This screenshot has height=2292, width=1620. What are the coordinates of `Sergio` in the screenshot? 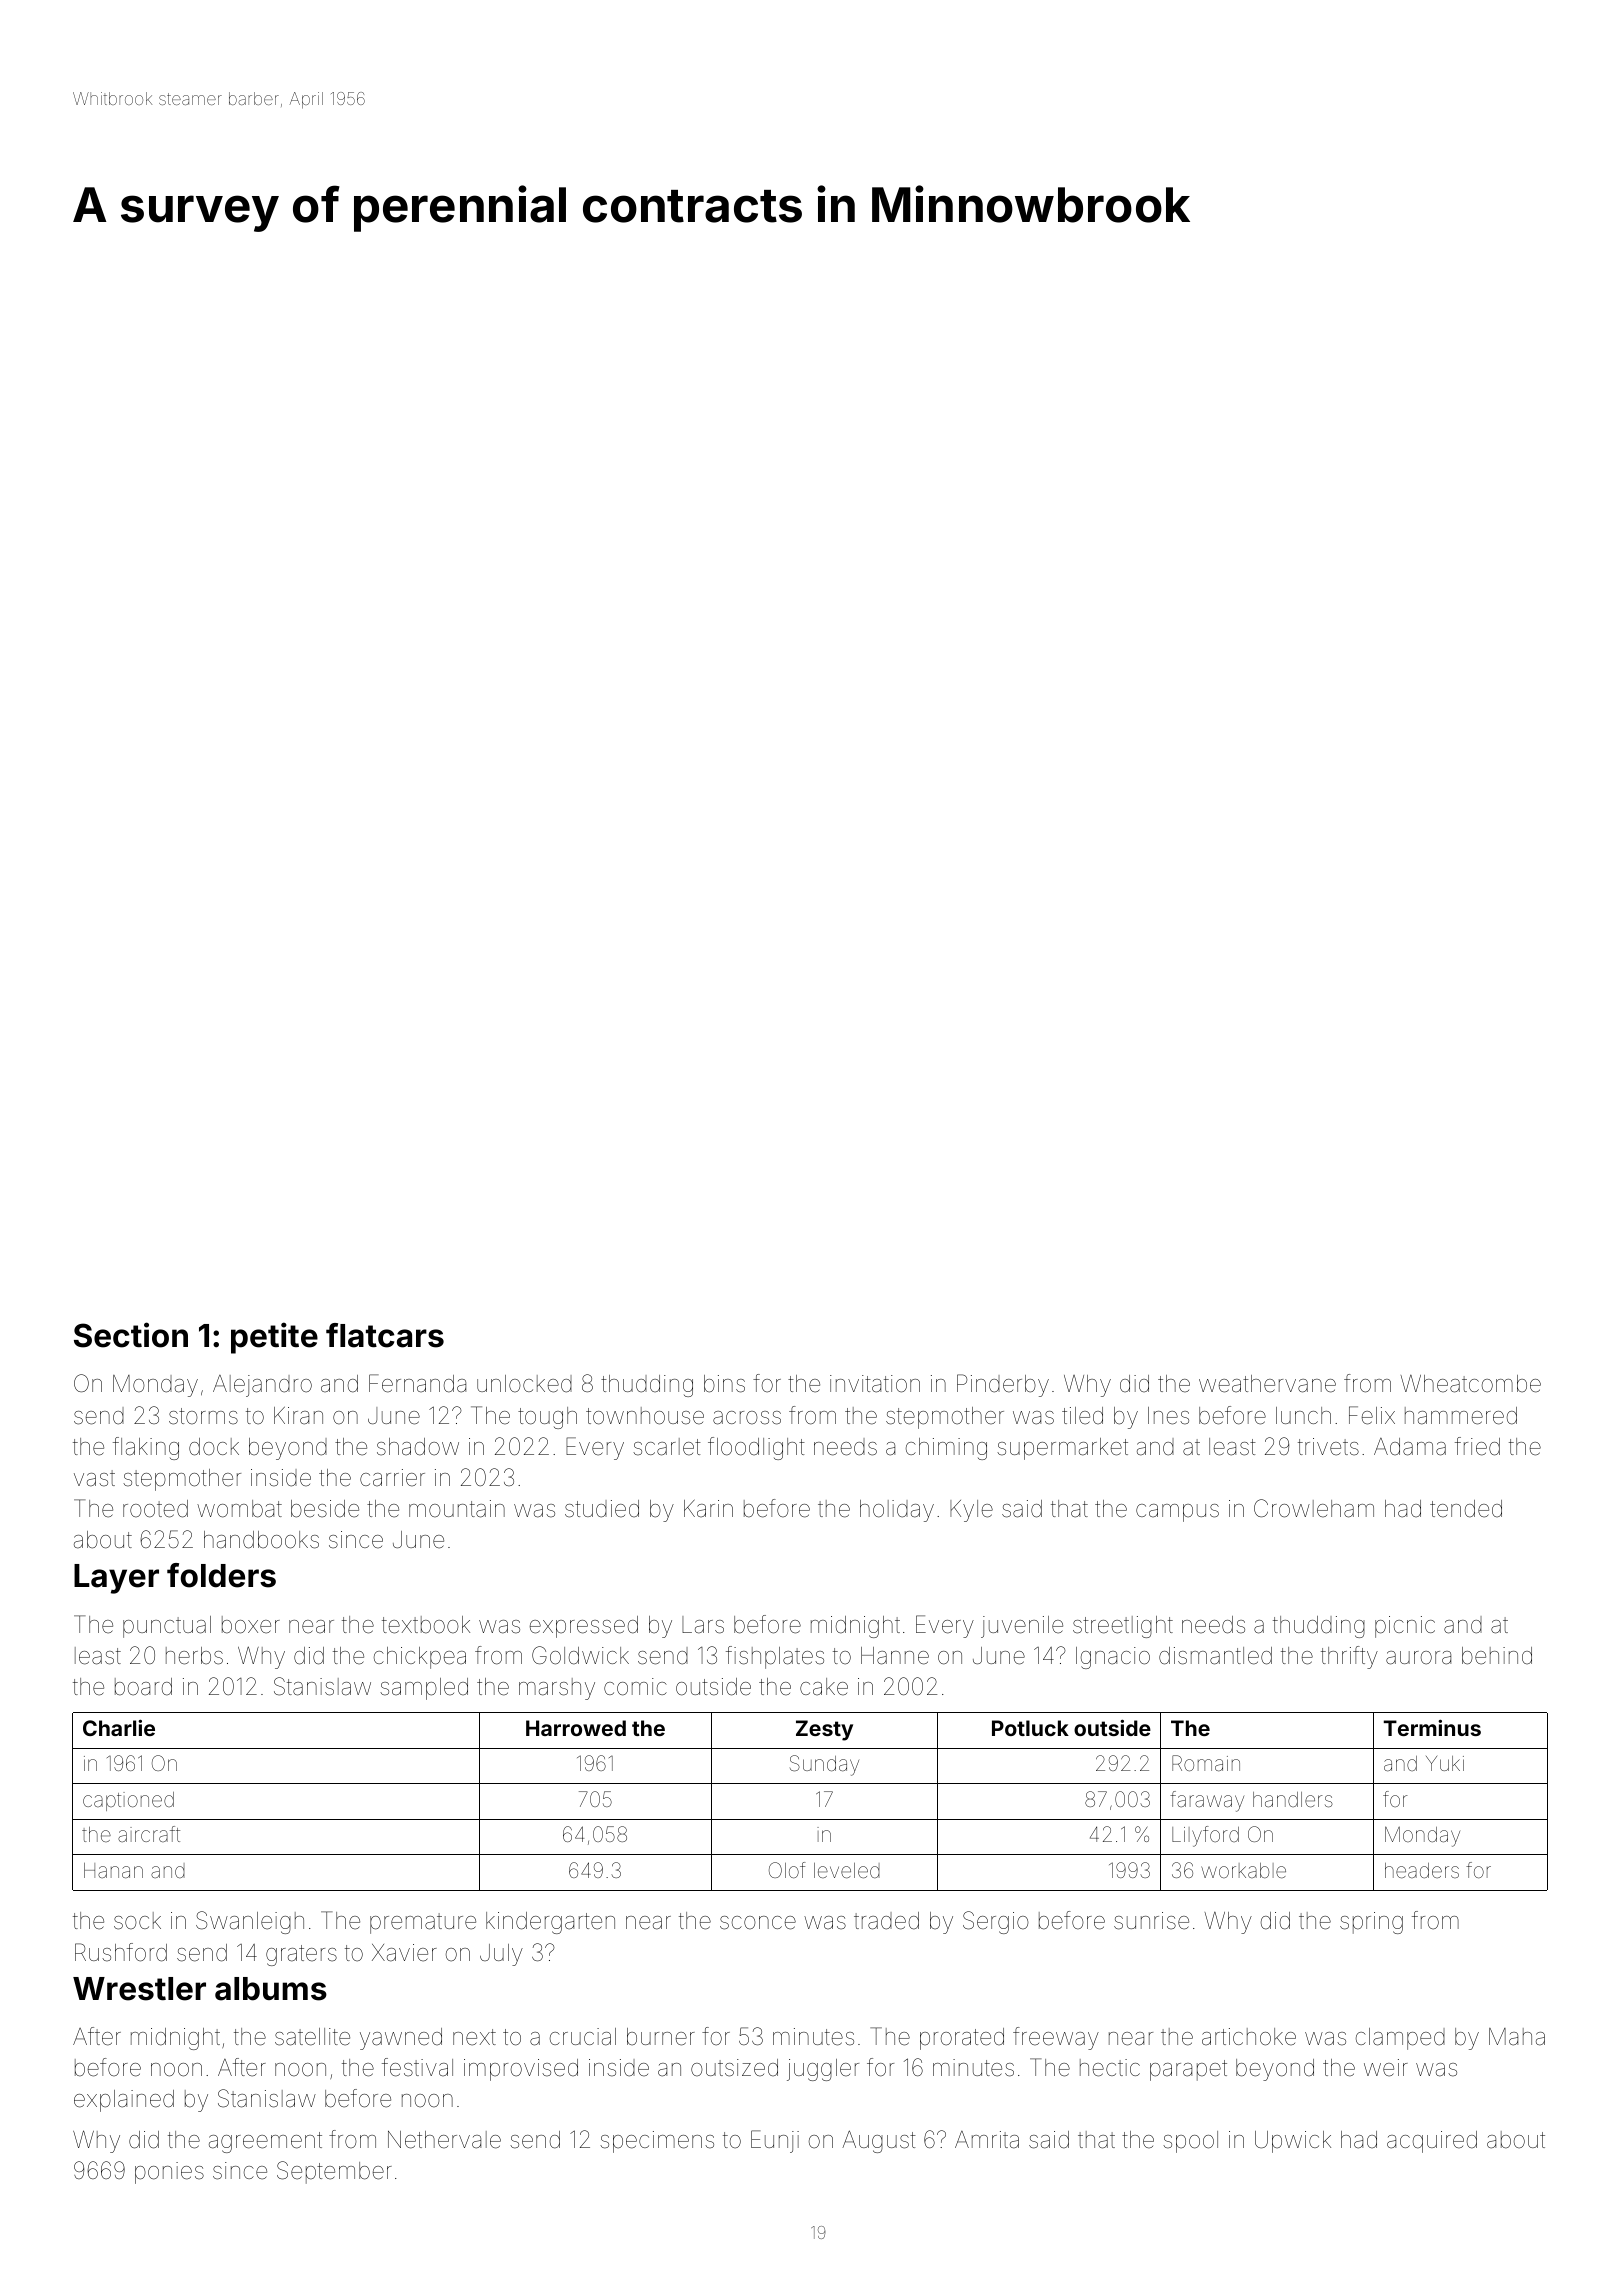 It's located at (996, 1922).
